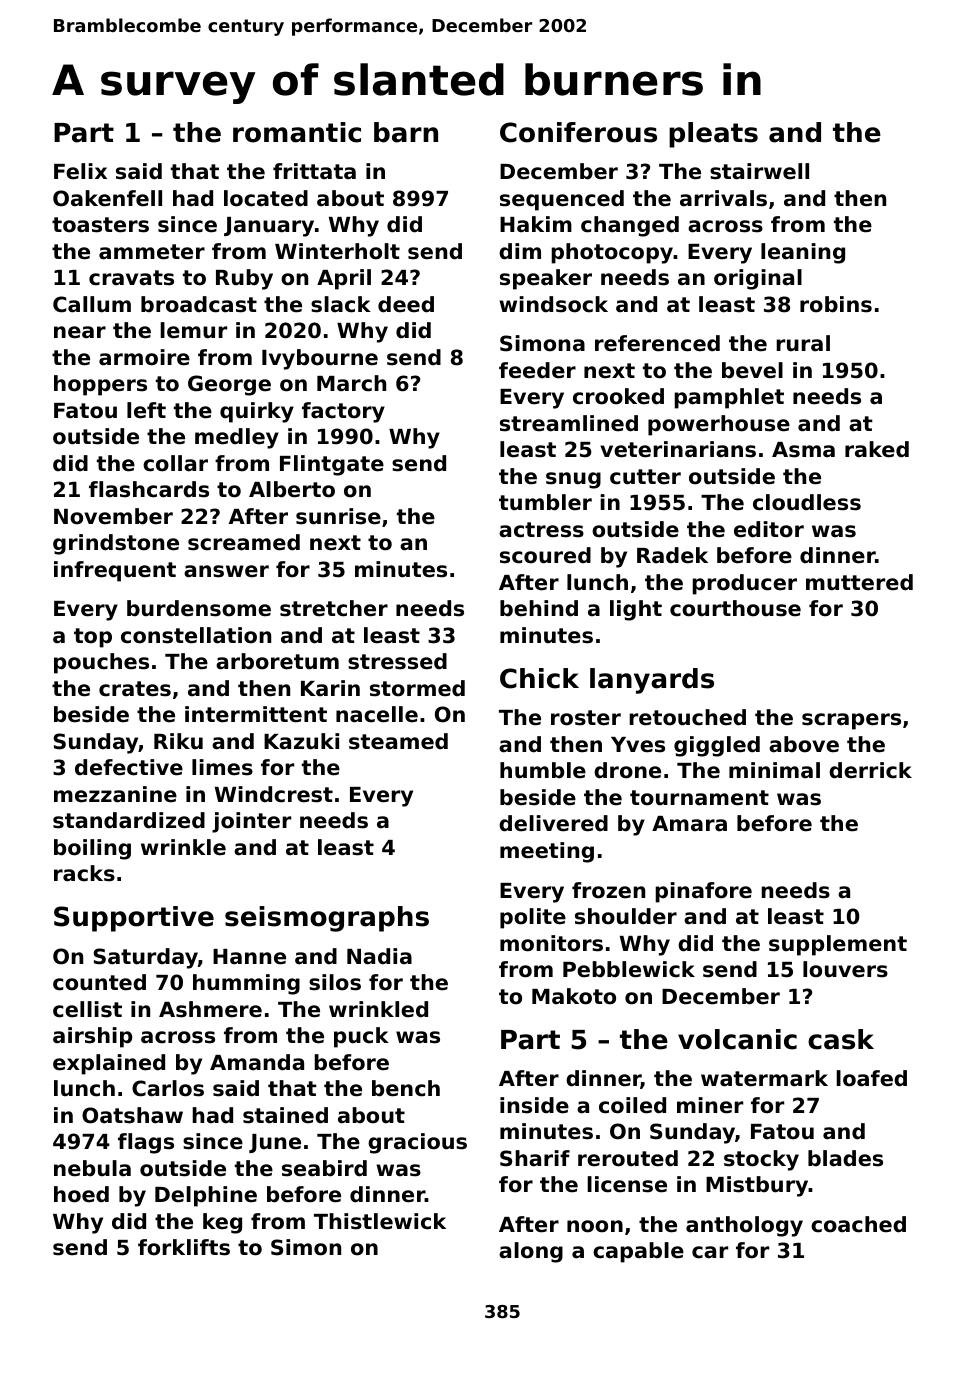  Describe the element at coordinates (277, 661) in the screenshot. I see `arboretum` at that location.
